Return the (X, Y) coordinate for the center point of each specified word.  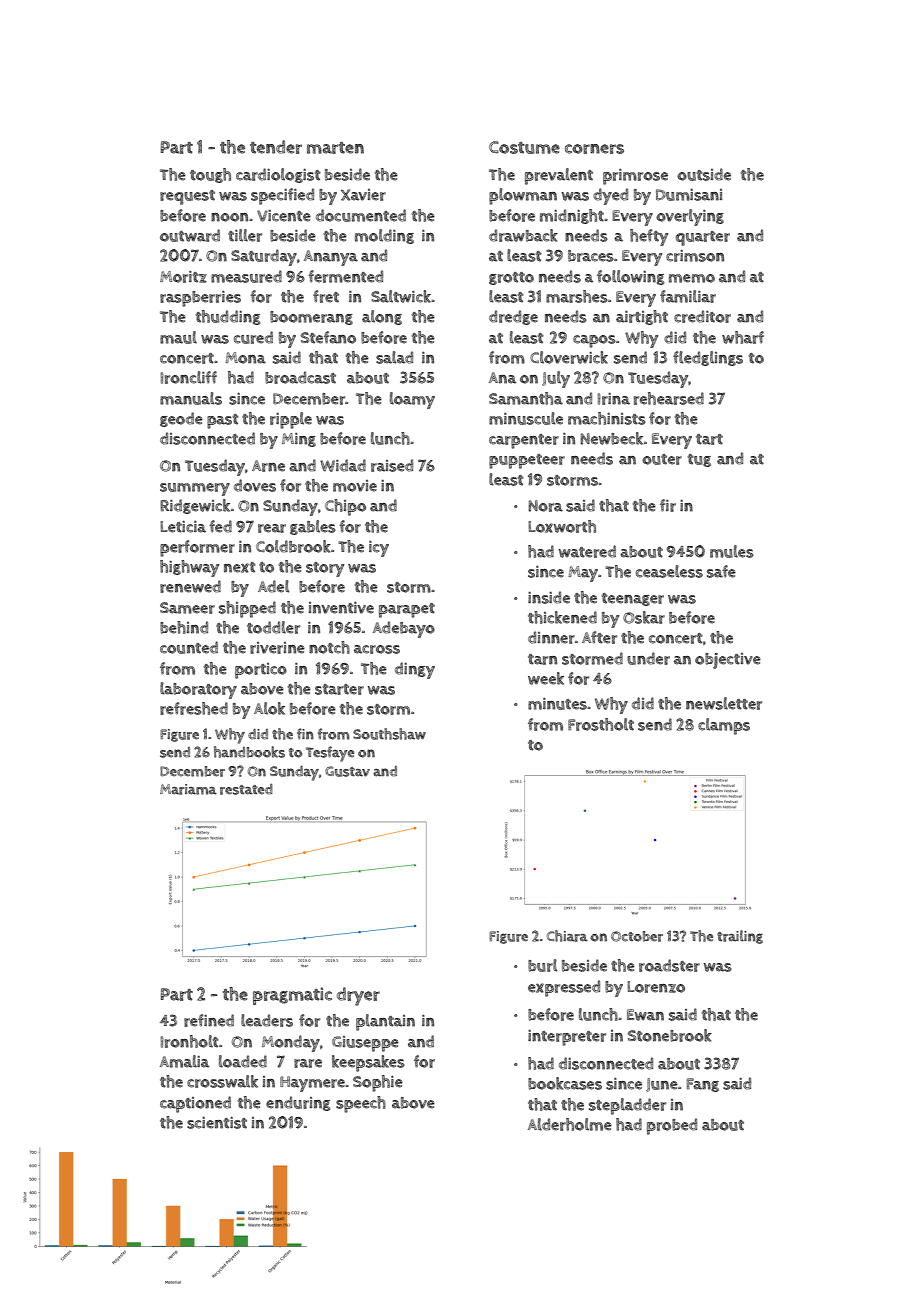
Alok (269, 708)
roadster (669, 965)
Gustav (347, 771)
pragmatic (292, 996)
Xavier (363, 195)
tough (210, 175)
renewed (190, 586)
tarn (542, 659)
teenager (633, 599)
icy (379, 548)
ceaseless (669, 571)
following (630, 277)
